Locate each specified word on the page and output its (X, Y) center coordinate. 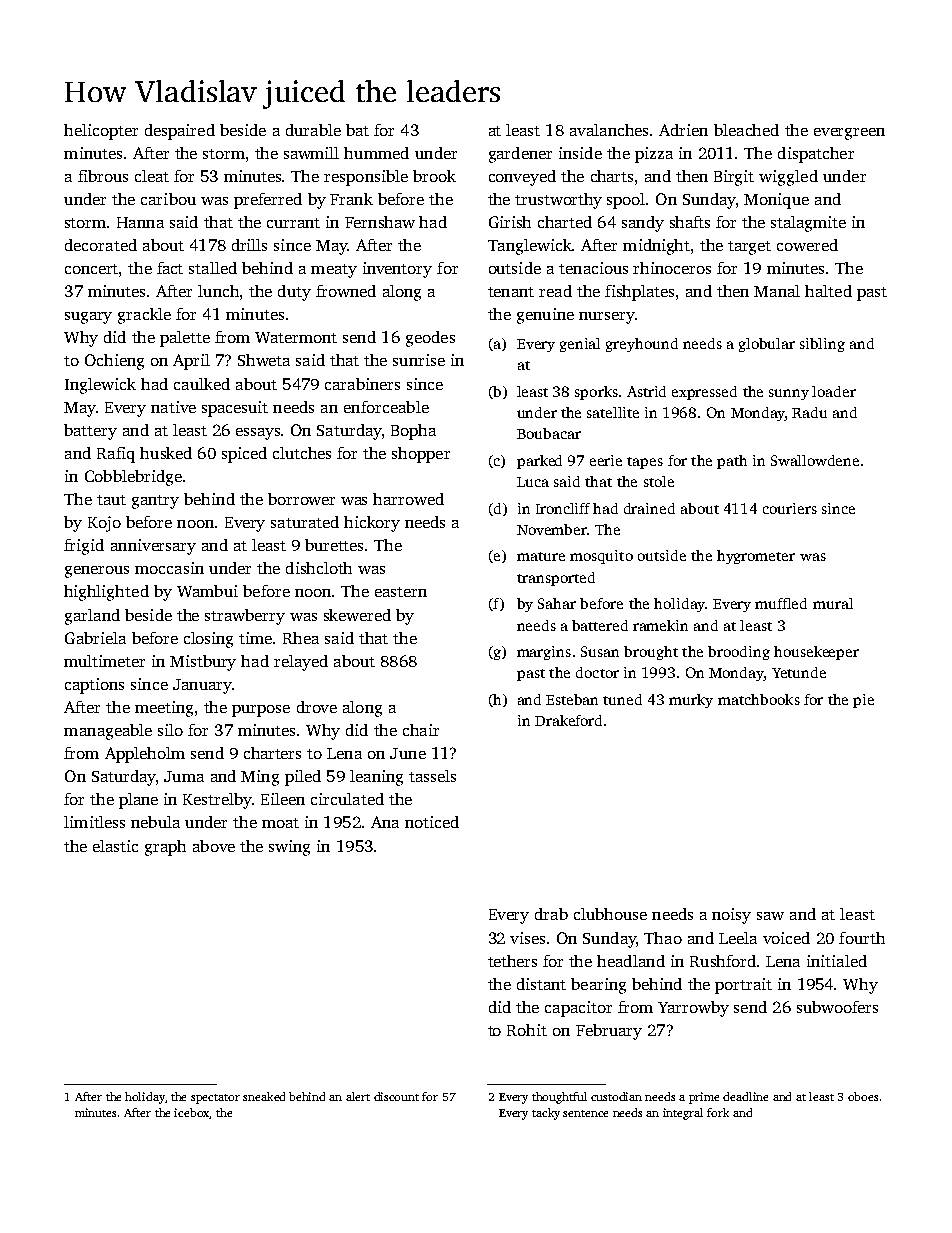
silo (170, 730)
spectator (215, 1099)
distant (541, 984)
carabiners (362, 384)
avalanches (609, 130)
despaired (180, 132)
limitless (94, 822)
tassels (432, 776)
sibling (822, 345)
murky (691, 701)
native (173, 407)
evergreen (849, 134)
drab (551, 914)
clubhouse (610, 914)
